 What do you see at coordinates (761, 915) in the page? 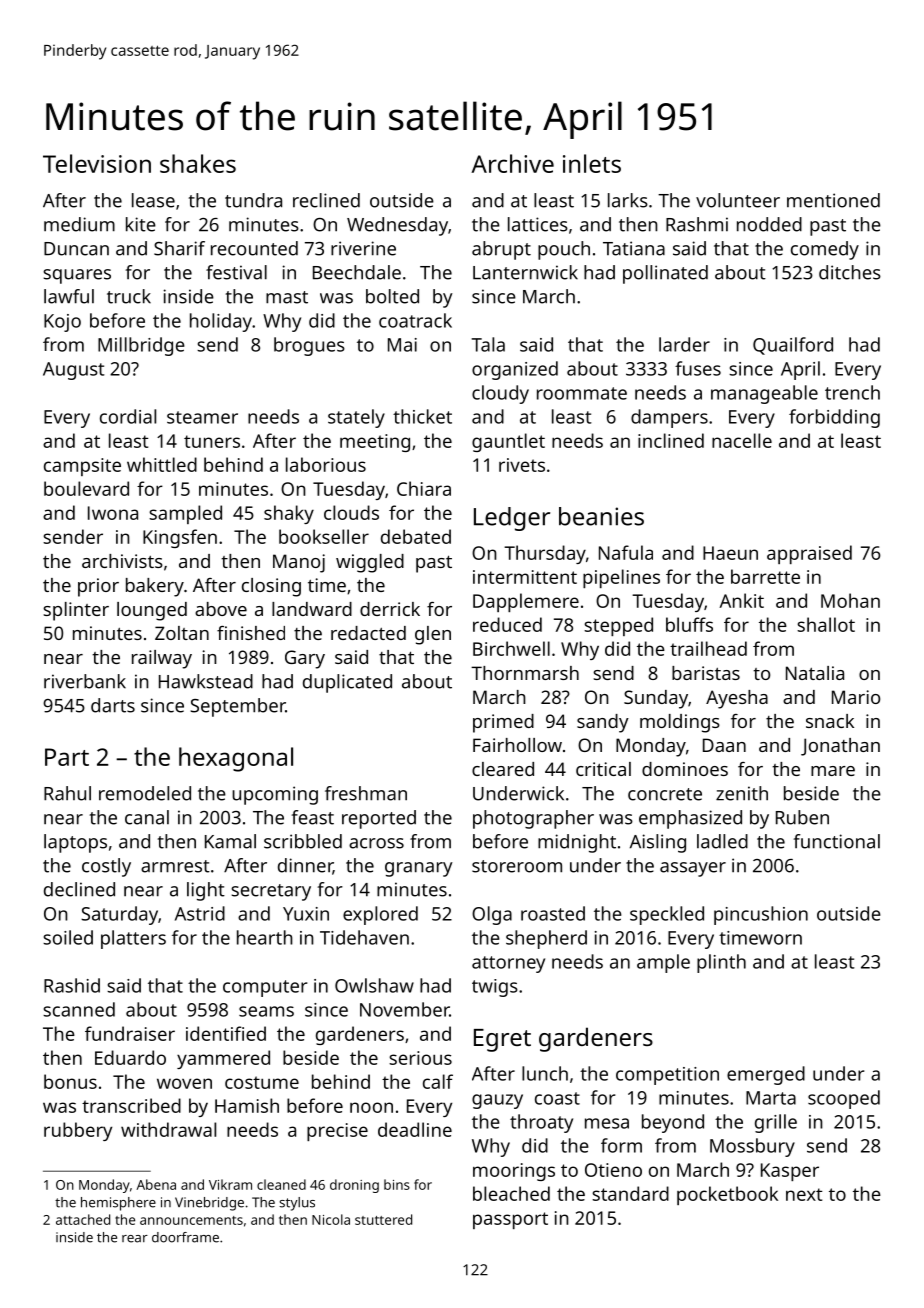
I see `pincushion` at bounding box center [761, 915].
